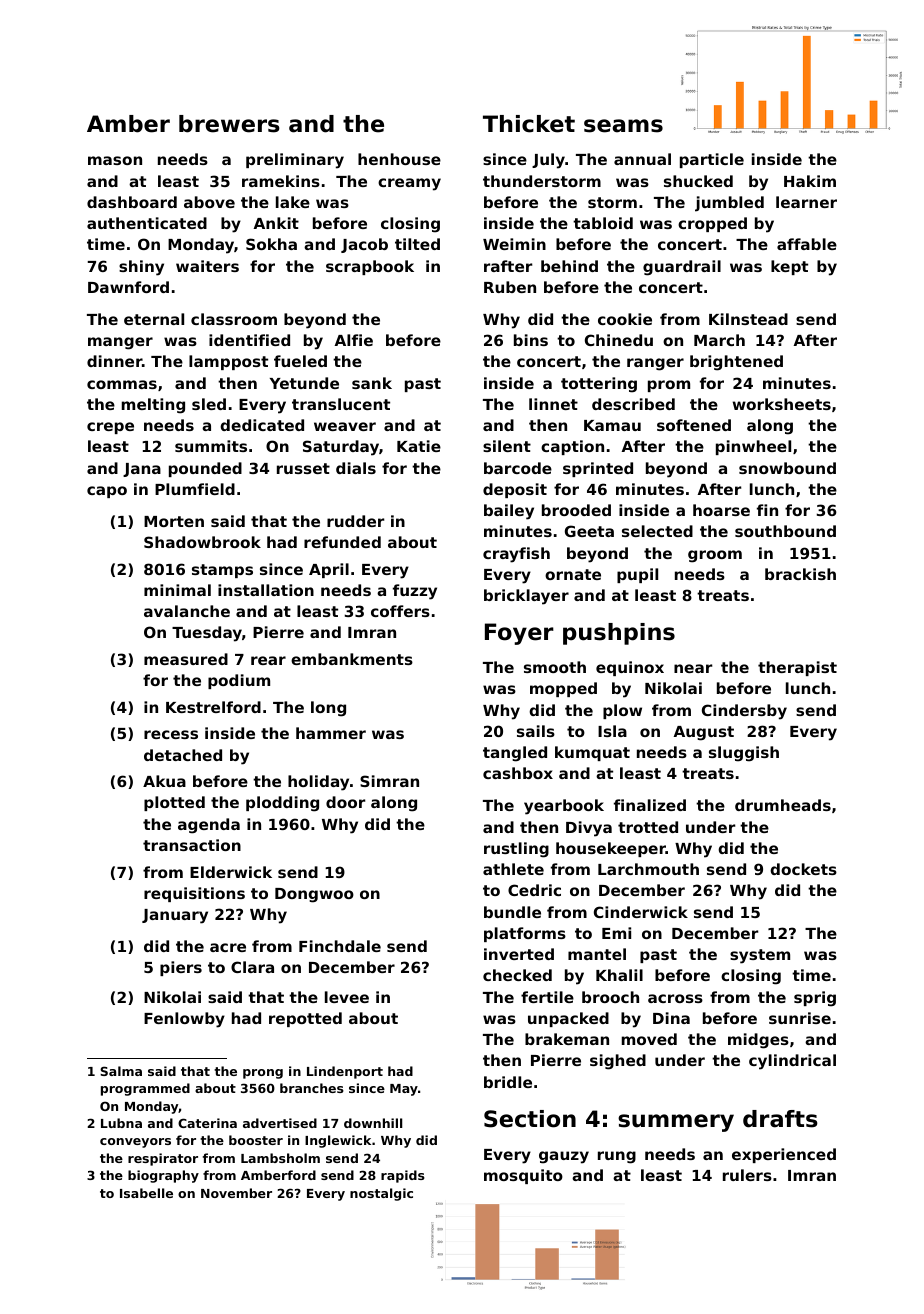 This screenshot has height=1314, width=924. What do you see at coordinates (800, 574) in the screenshot?
I see `brackish` at bounding box center [800, 574].
